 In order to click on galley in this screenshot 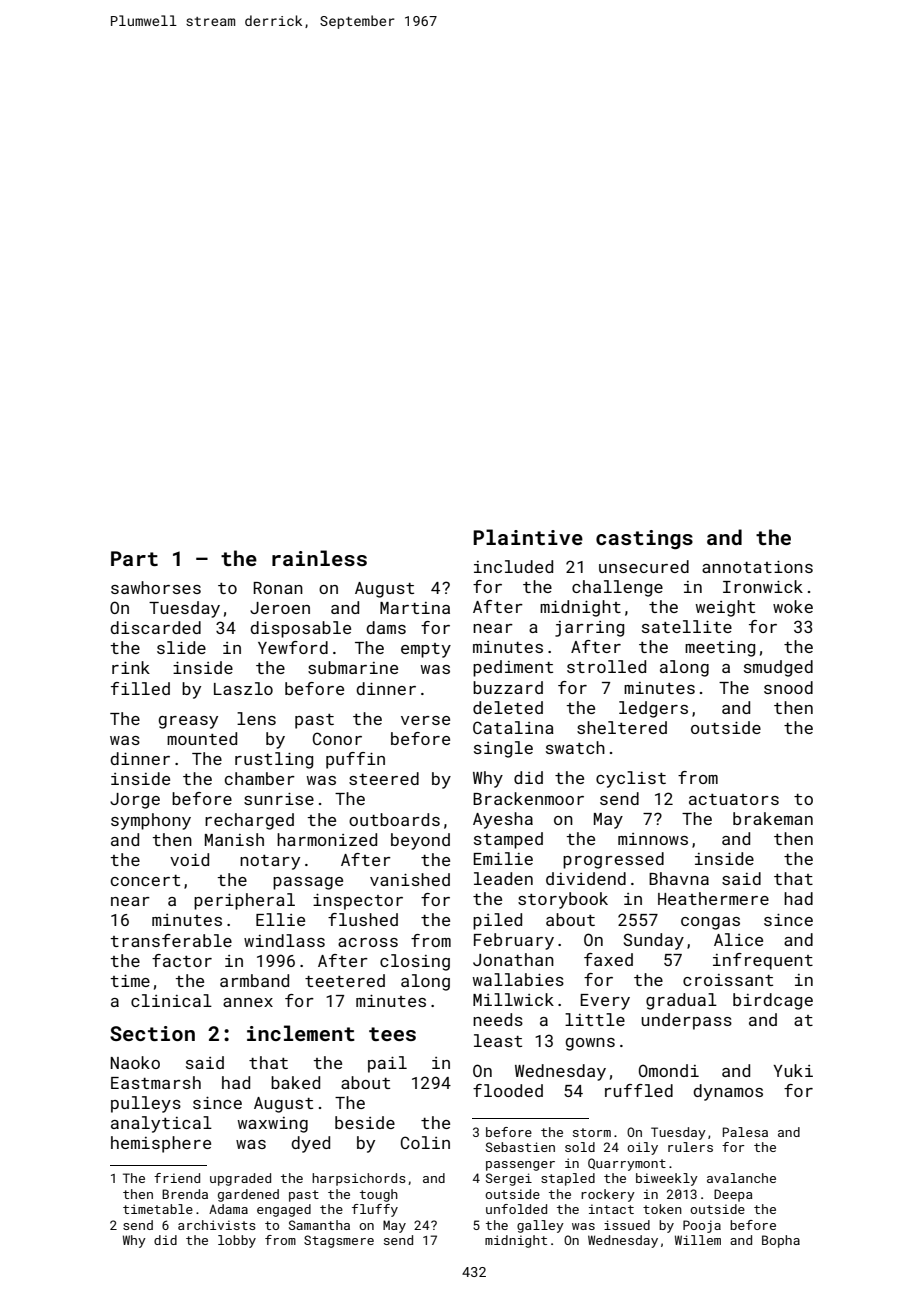, I will do `click(540, 1226)`.
